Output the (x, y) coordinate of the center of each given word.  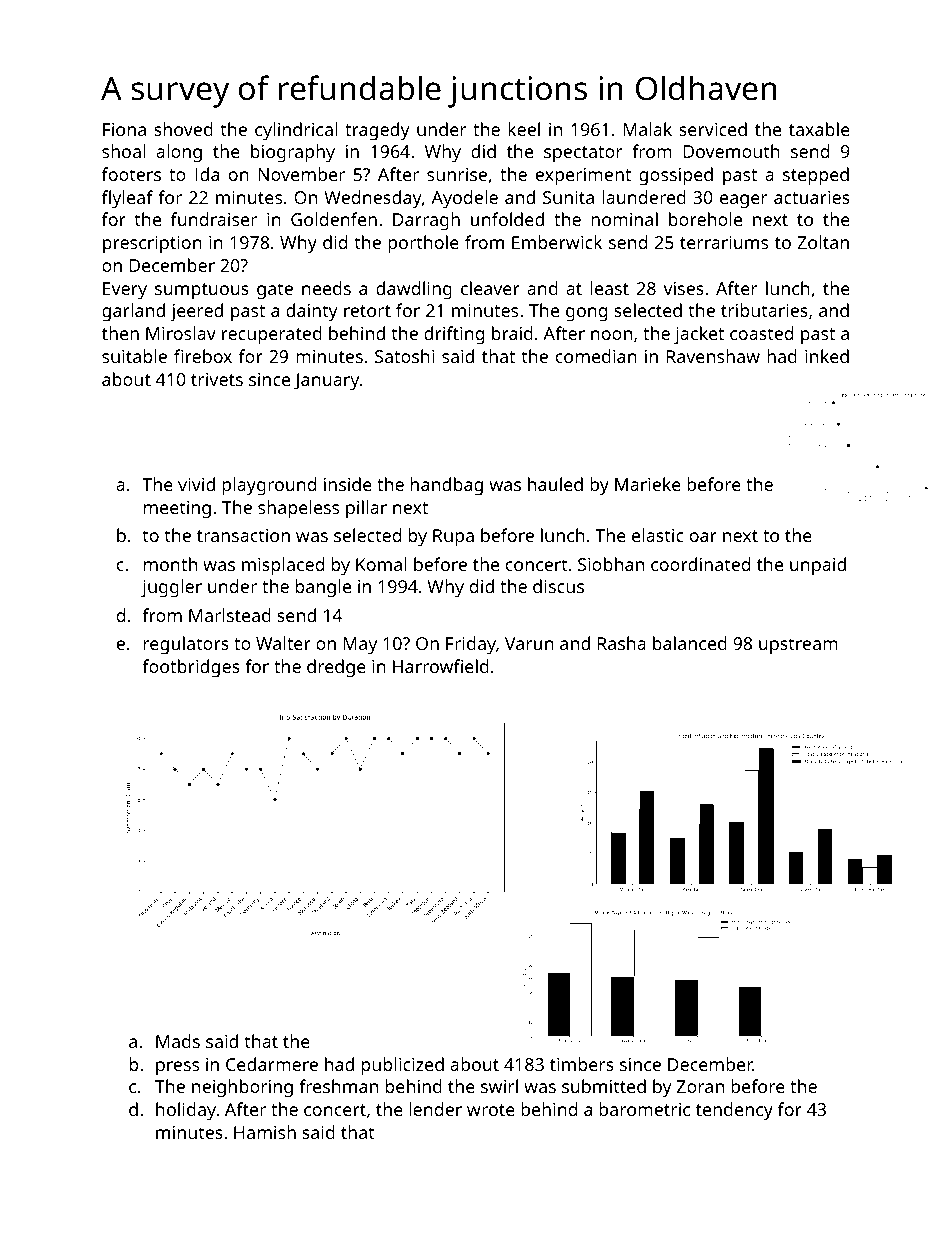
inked (827, 356)
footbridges (191, 668)
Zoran (700, 1086)
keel (524, 129)
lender (435, 1109)
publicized (403, 1066)
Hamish (265, 1132)
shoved (183, 129)
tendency (734, 1111)
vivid (196, 484)
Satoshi (404, 356)
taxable (819, 129)
